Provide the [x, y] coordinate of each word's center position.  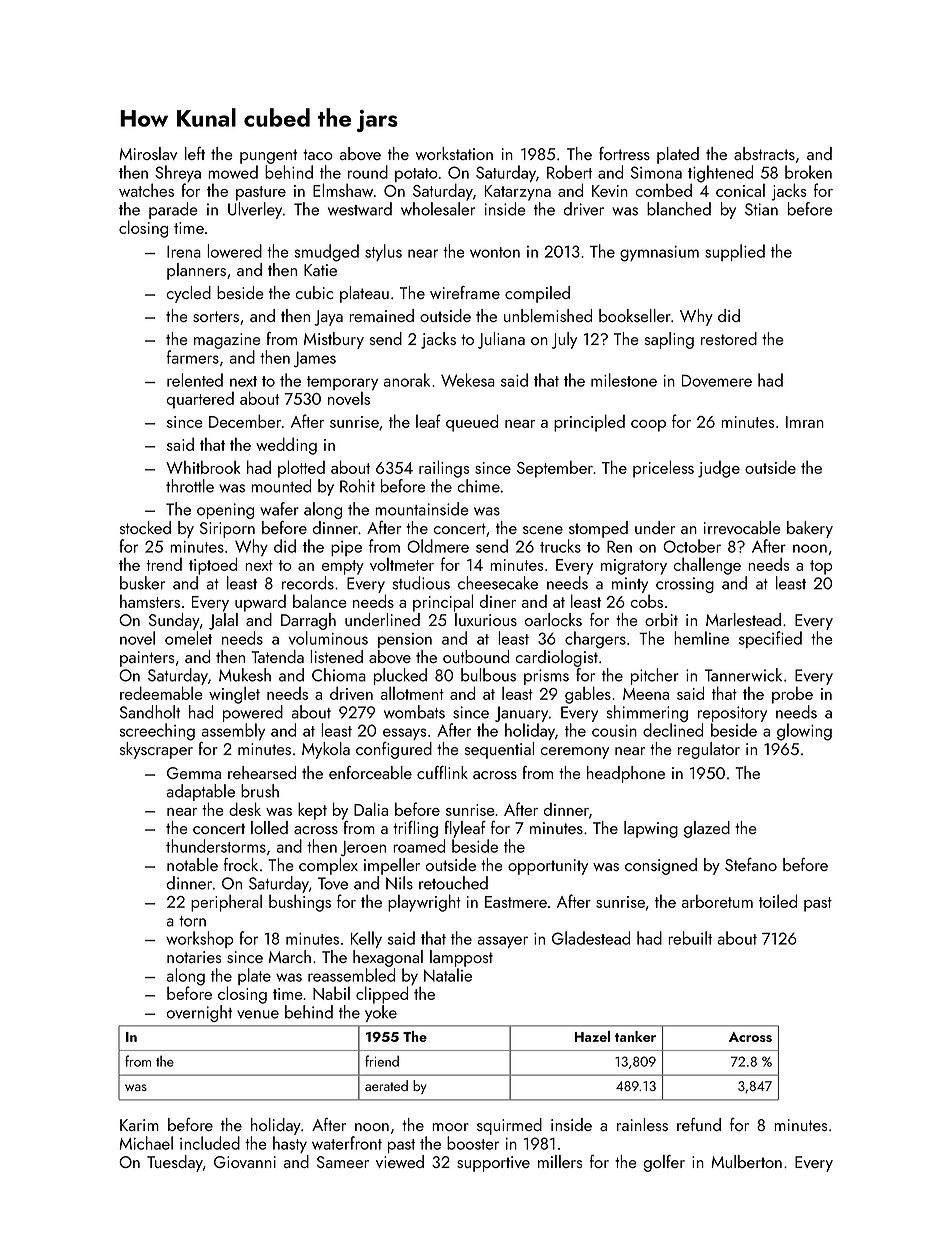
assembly [233, 731]
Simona [656, 172]
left [195, 153]
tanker [635, 1036]
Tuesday [175, 1163]
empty [343, 567]
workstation [454, 153]
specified [770, 639]
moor [450, 1127]
